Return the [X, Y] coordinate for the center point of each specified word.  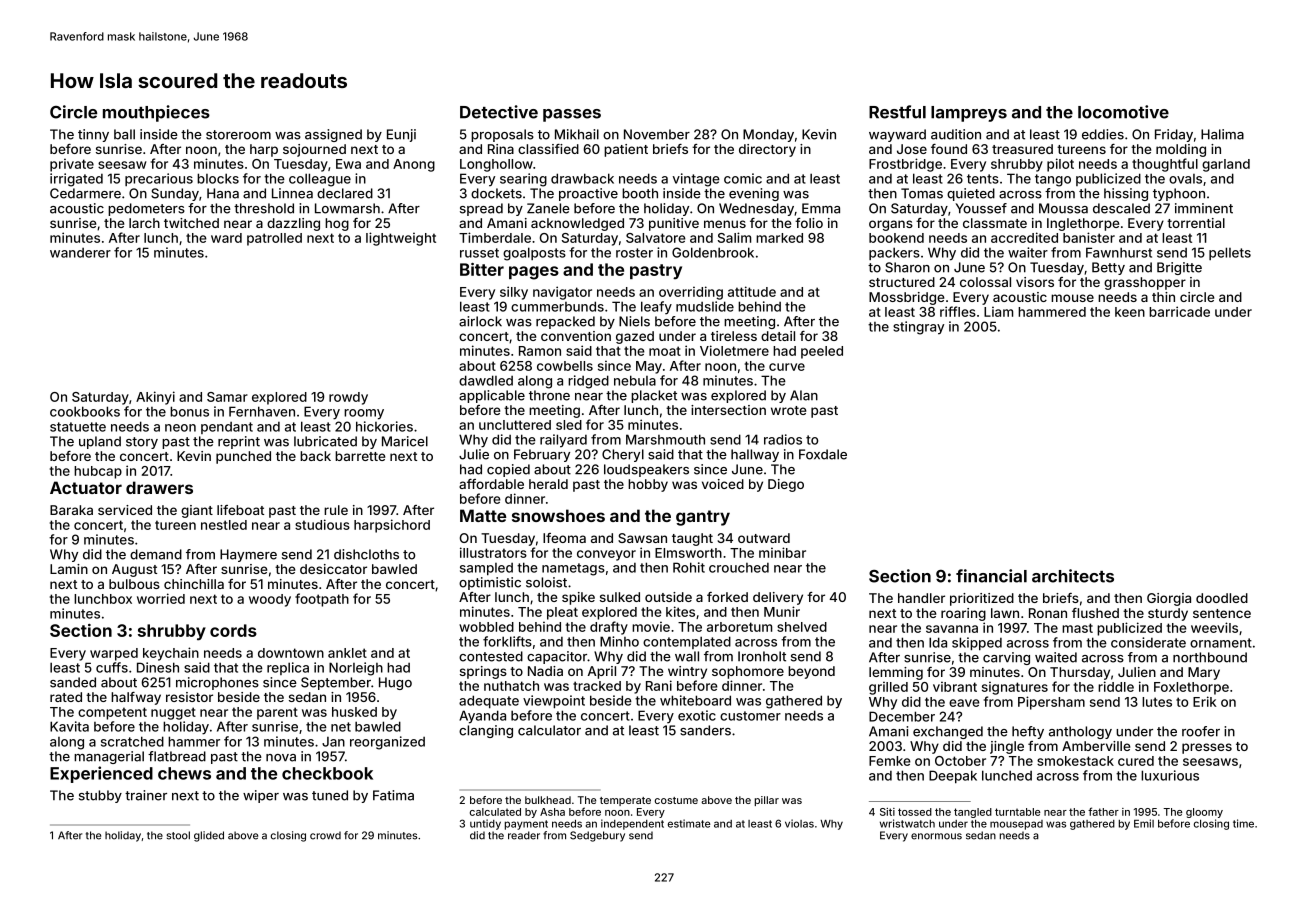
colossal [985, 282]
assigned [333, 135]
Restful [897, 112]
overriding [691, 293]
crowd [325, 835]
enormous [936, 836]
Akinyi [155, 398]
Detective [499, 112]
